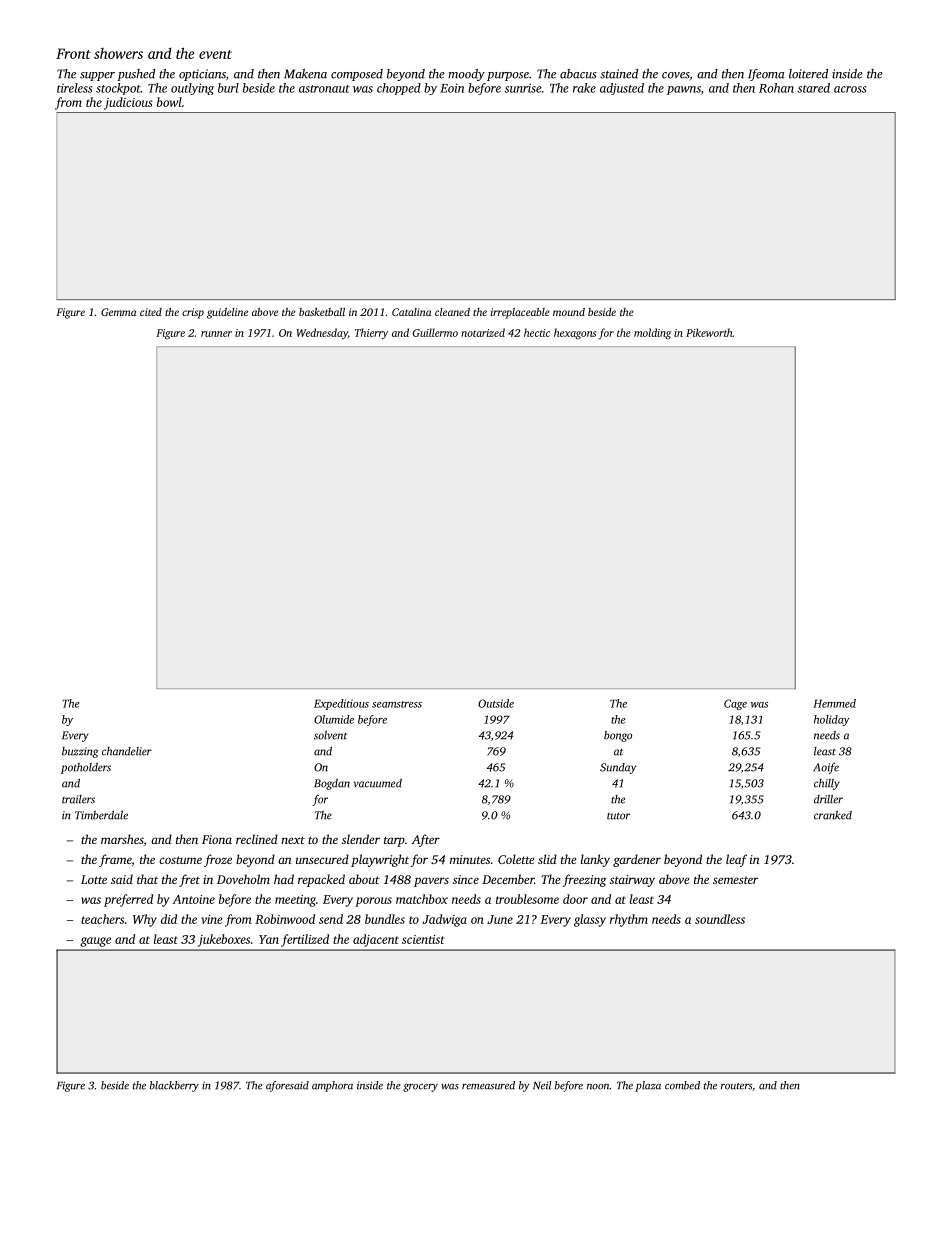 The width and height of the screenshot is (952, 1233). I want to click on remeasured, so click(488, 1085).
